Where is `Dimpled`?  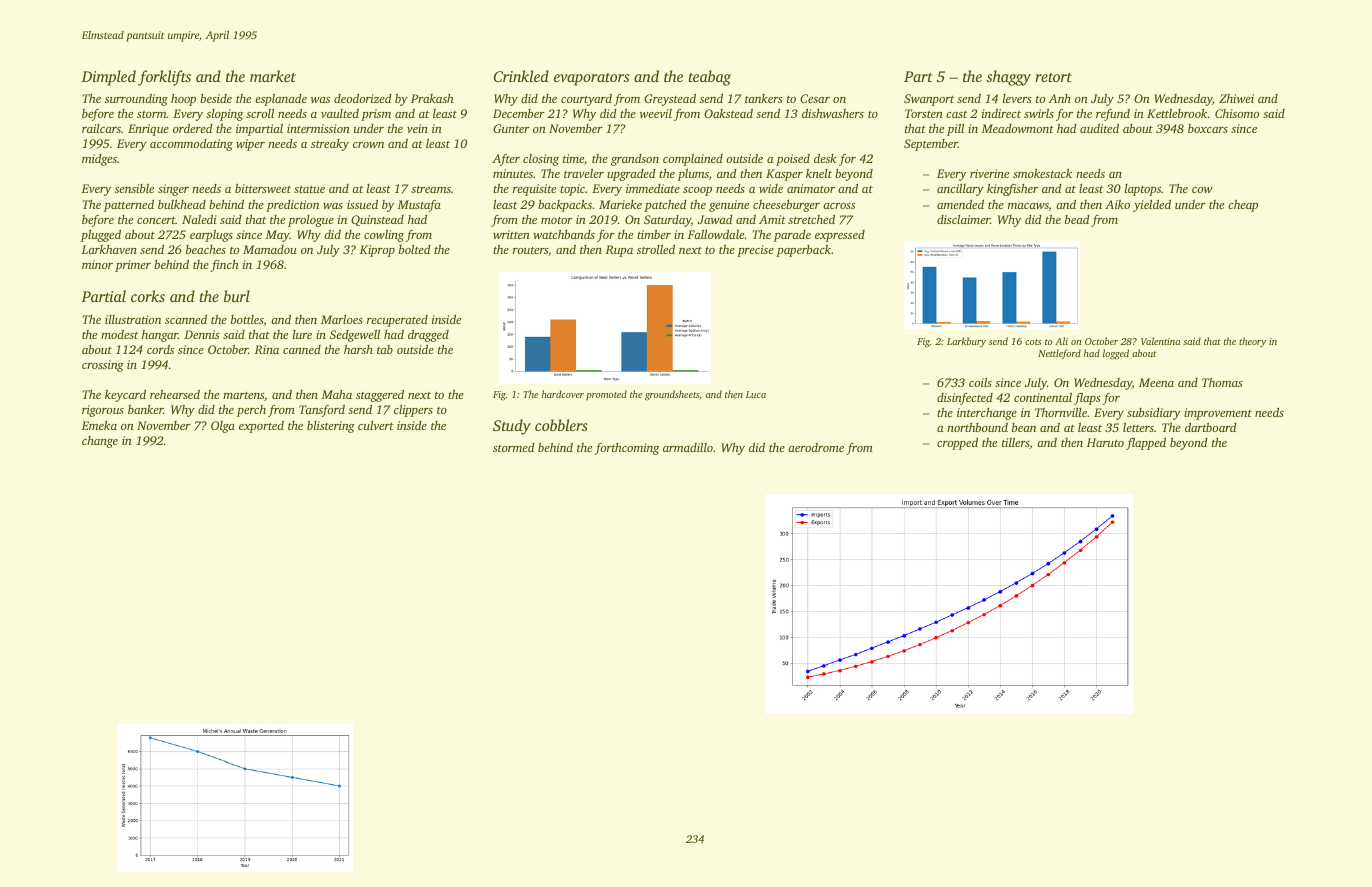
Dimpled is located at coordinates (108, 78).
